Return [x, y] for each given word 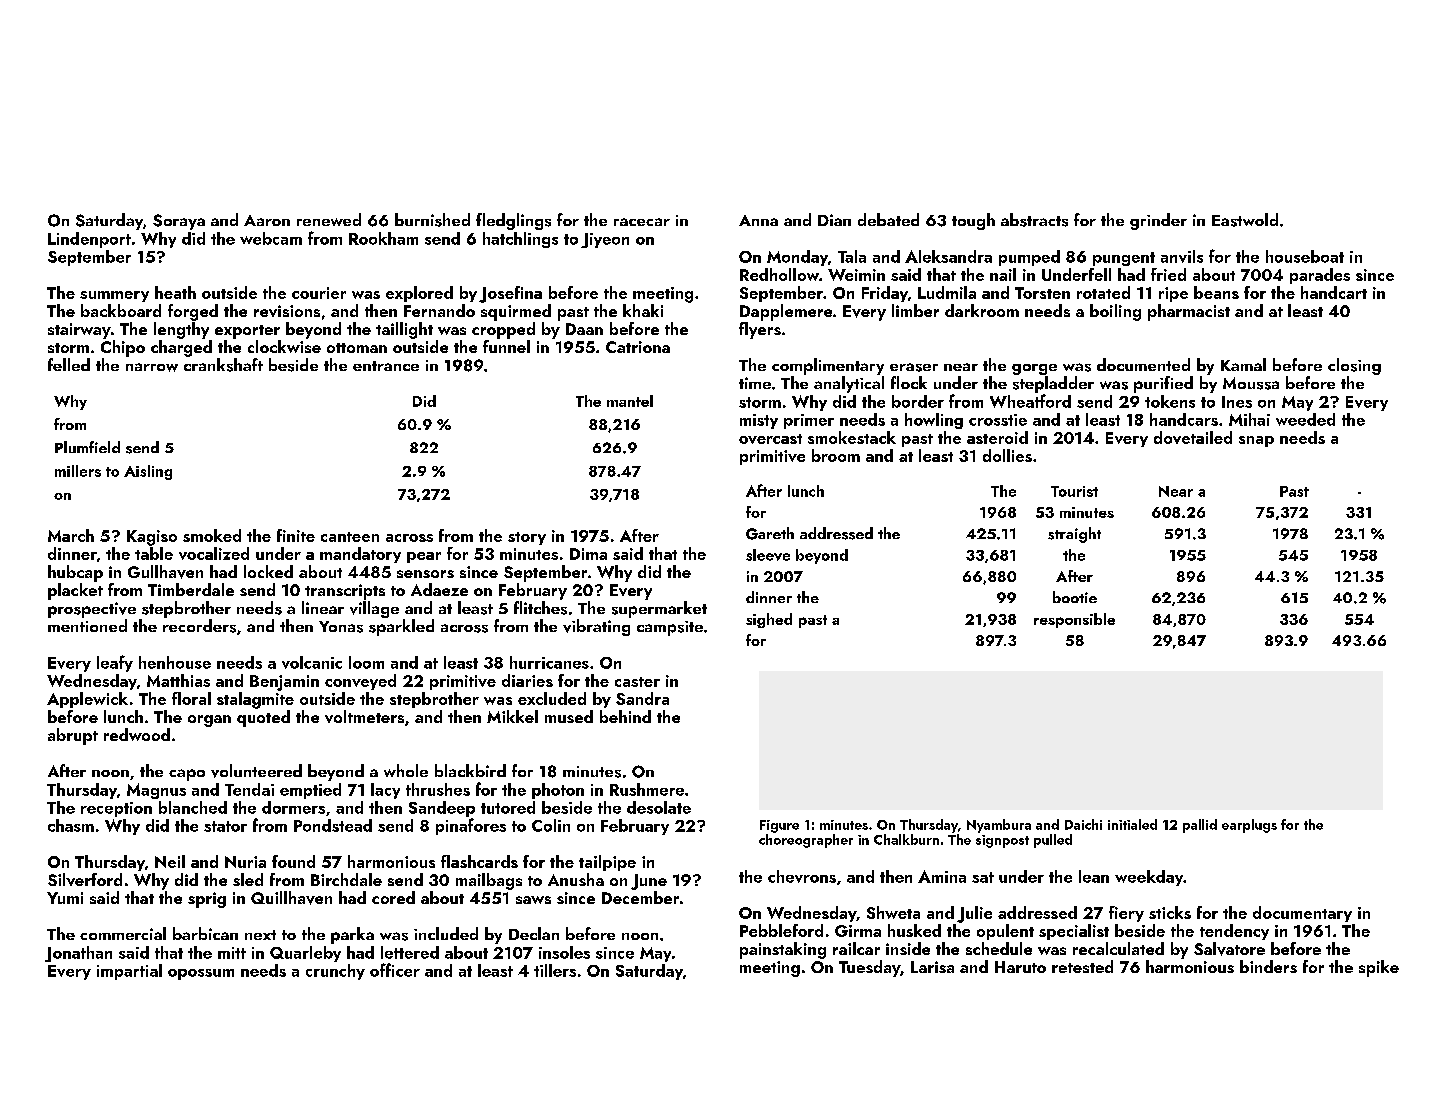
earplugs [1249, 826]
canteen [350, 537]
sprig [207, 900]
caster [637, 682]
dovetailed [1193, 437]
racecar [642, 222]
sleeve [768, 555]
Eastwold [1245, 220]
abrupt [73, 736]
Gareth [770, 533]
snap [1256, 441]
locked [268, 571]
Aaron [267, 220]
